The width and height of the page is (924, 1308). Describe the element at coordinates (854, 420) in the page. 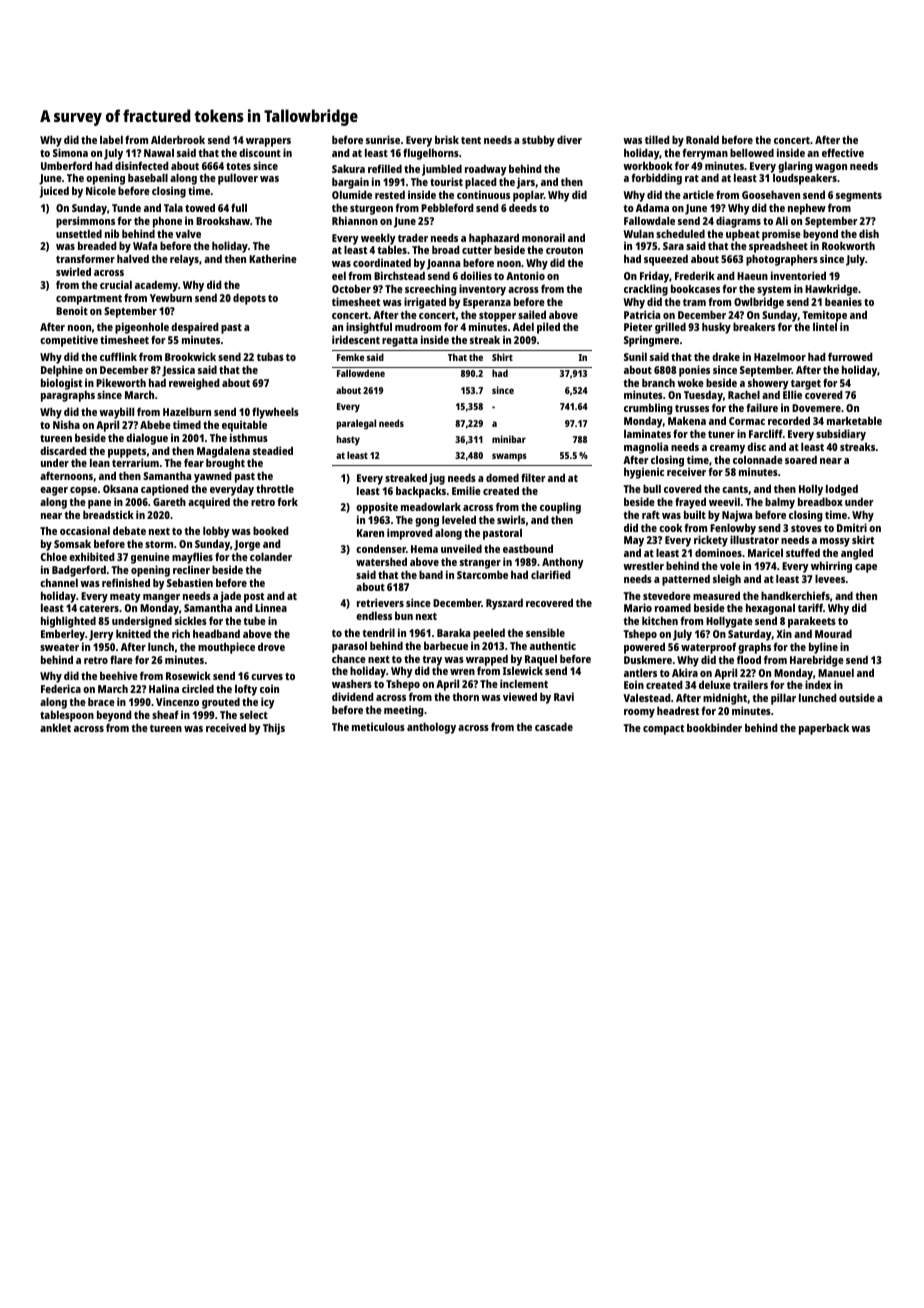

I see `marketable` at that location.
